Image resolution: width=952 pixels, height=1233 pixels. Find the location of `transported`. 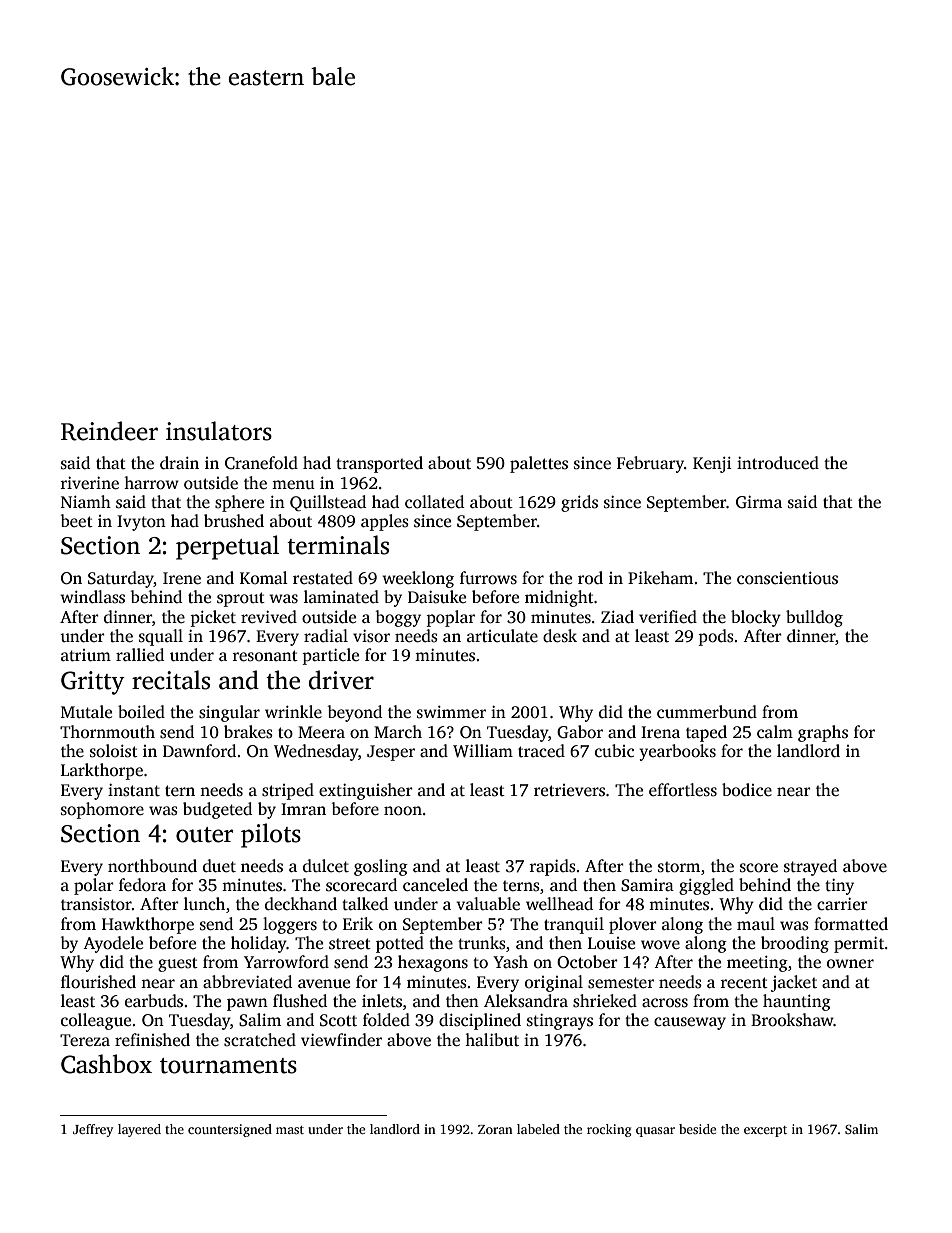

transported is located at coordinates (379, 464).
